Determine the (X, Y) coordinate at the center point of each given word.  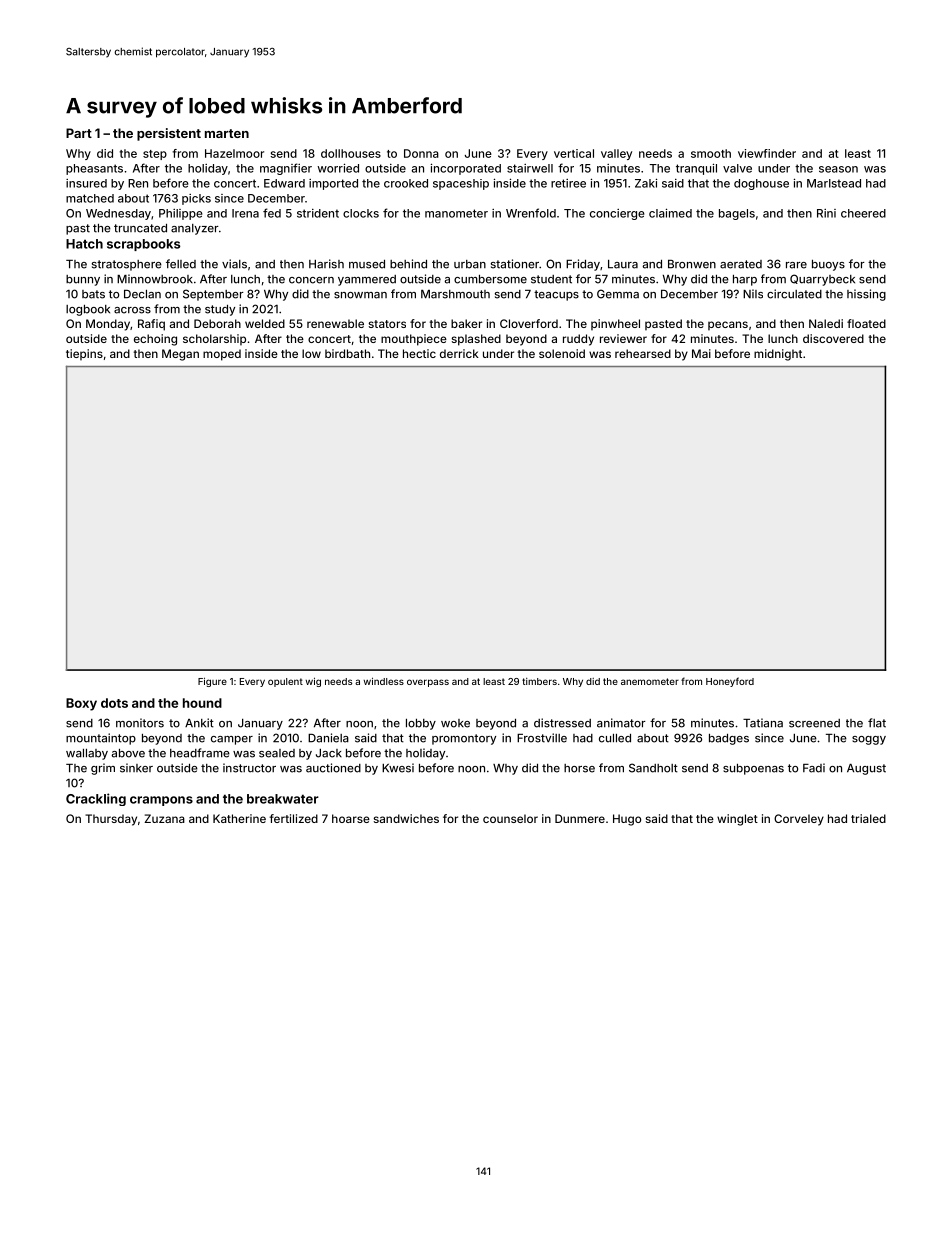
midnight (778, 355)
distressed (562, 723)
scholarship (214, 339)
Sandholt (653, 768)
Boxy (81, 704)
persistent (169, 134)
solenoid (562, 353)
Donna (421, 153)
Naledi (826, 323)
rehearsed (643, 353)
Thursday (111, 820)
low (311, 353)
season (838, 169)
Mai (701, 353)
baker (466, 323)
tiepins (84, 354)
